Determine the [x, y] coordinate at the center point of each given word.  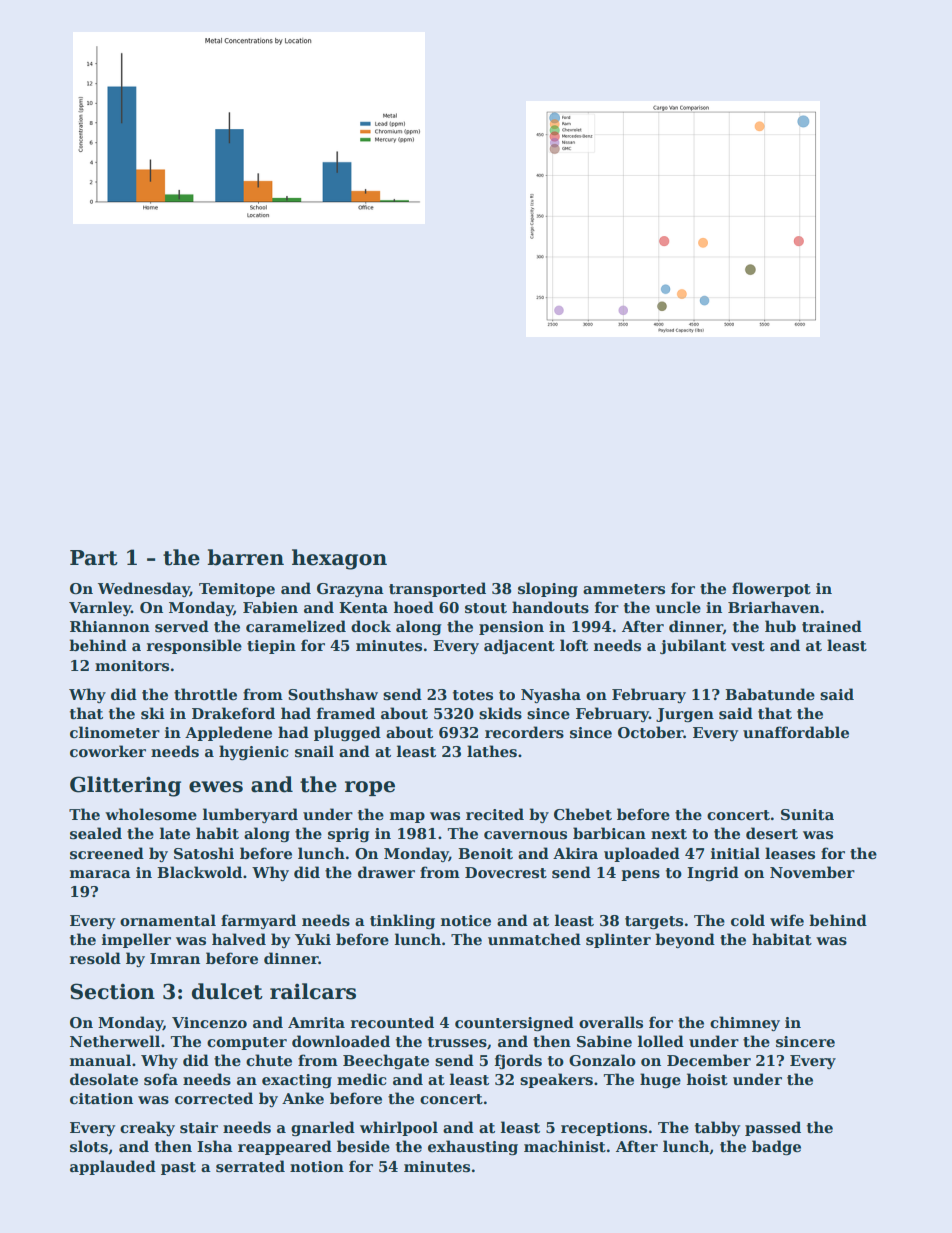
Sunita [807, 814]
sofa [161, 1079]
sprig [349, 835]
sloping [548, 589]
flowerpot [771, 589]
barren [245, 557]
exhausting [473, 1147]
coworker [108, 751]
